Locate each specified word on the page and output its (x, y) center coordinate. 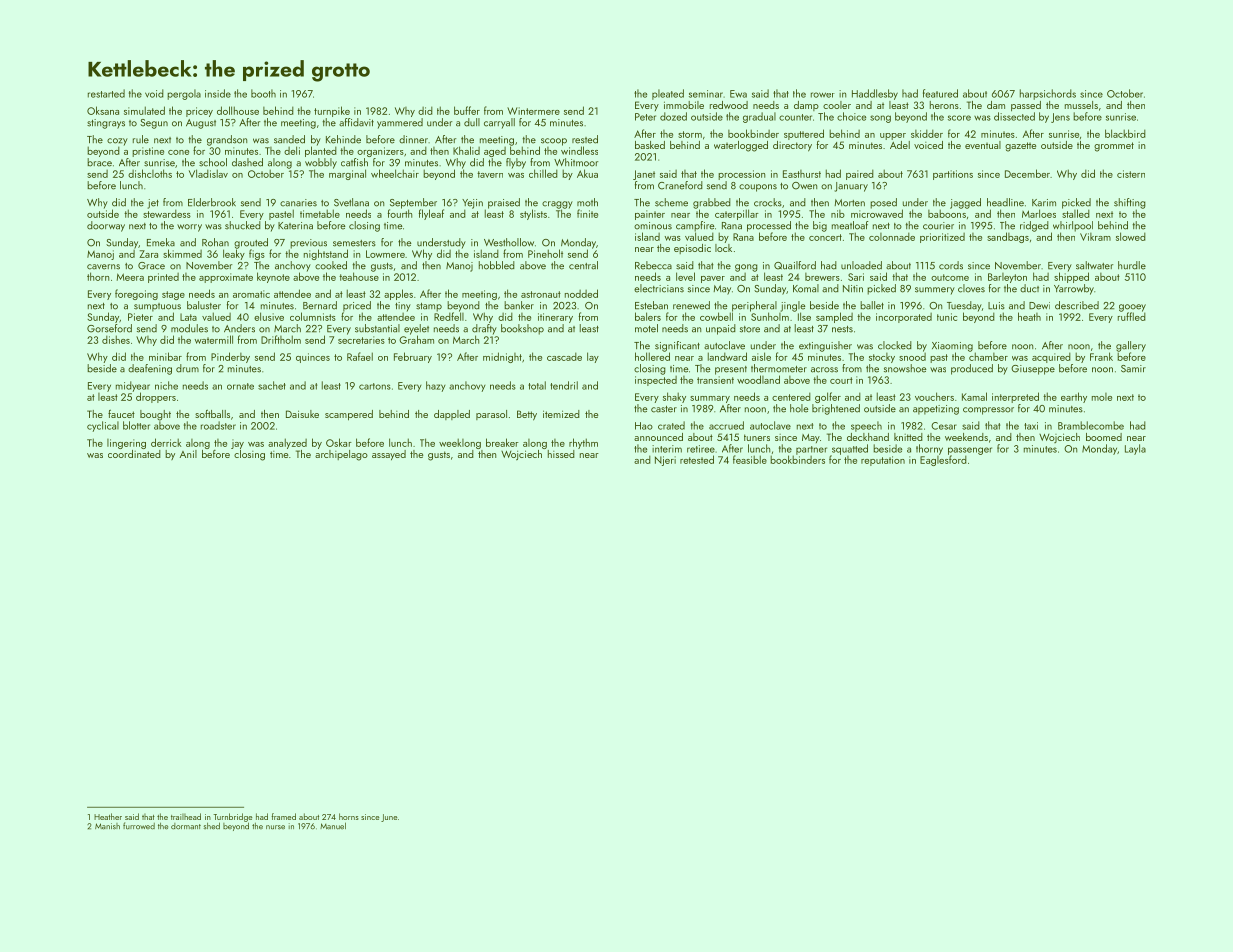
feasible (750, 459)
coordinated (134, 454)
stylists (533, 214)
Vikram (1095, 237)
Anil (188, 454)
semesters (354, 243)
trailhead (186, 816)
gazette (1020, 147)
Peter (645, 117)
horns (349, 816)
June (389, 818)
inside (218, 93)
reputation (883, 461)
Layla (1135, 449)
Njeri (665, 461)
